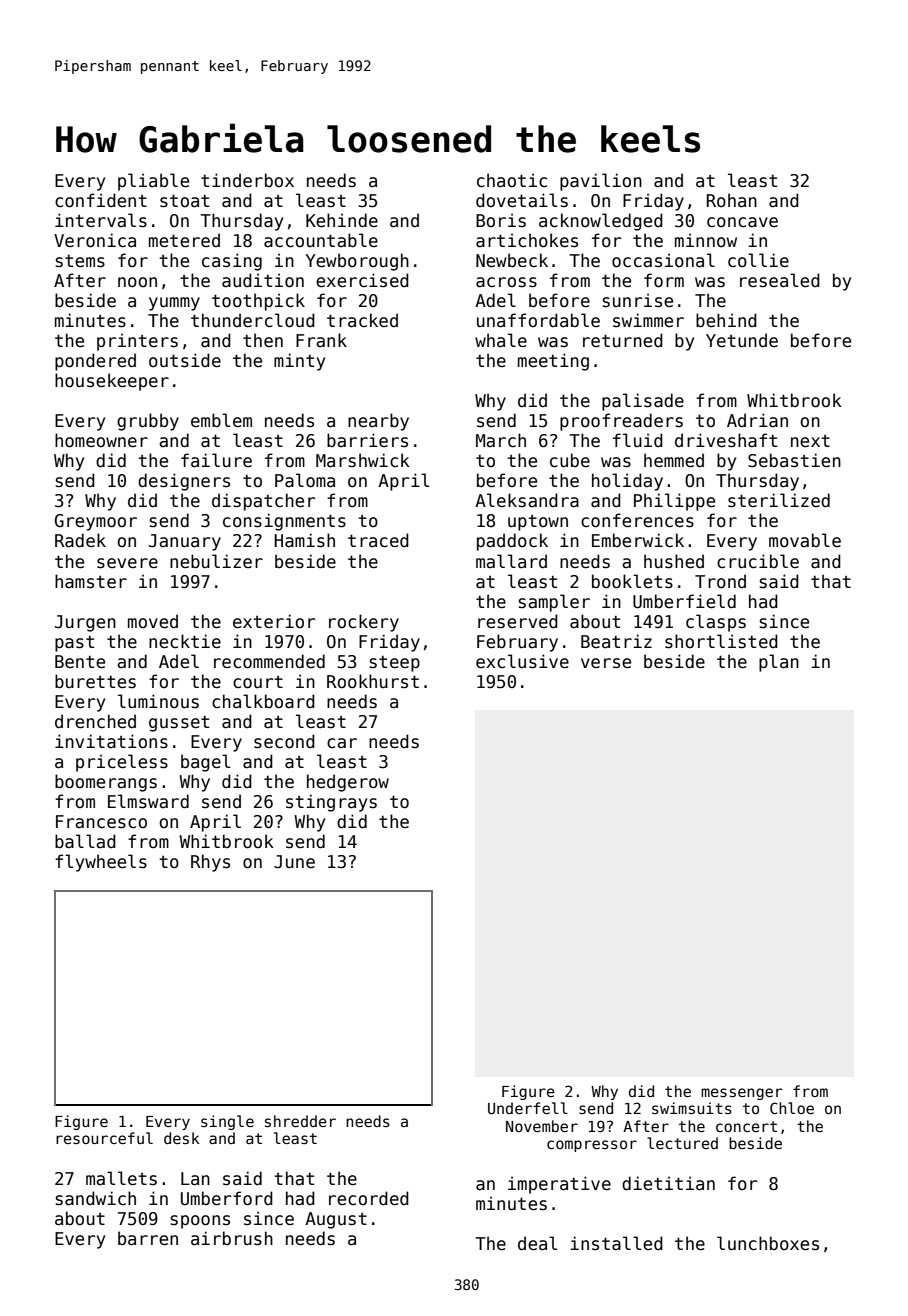 The image size is (908, 1316). What do you see at coordinates (506, 282) in the document?
I see `across` at bounding box center [506, 282].
